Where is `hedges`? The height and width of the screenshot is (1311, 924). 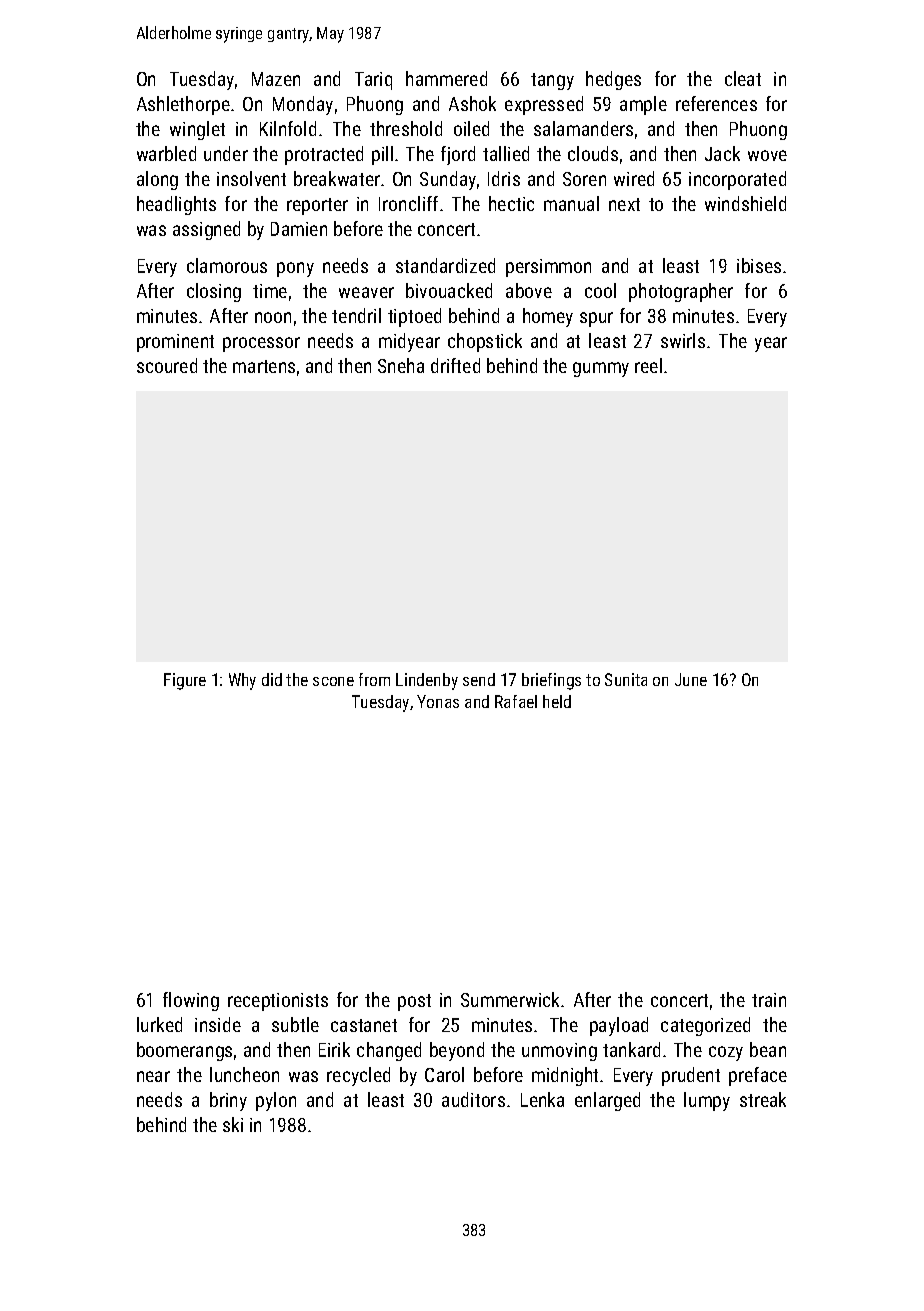 hedges is located at coordinates (613, 80).
